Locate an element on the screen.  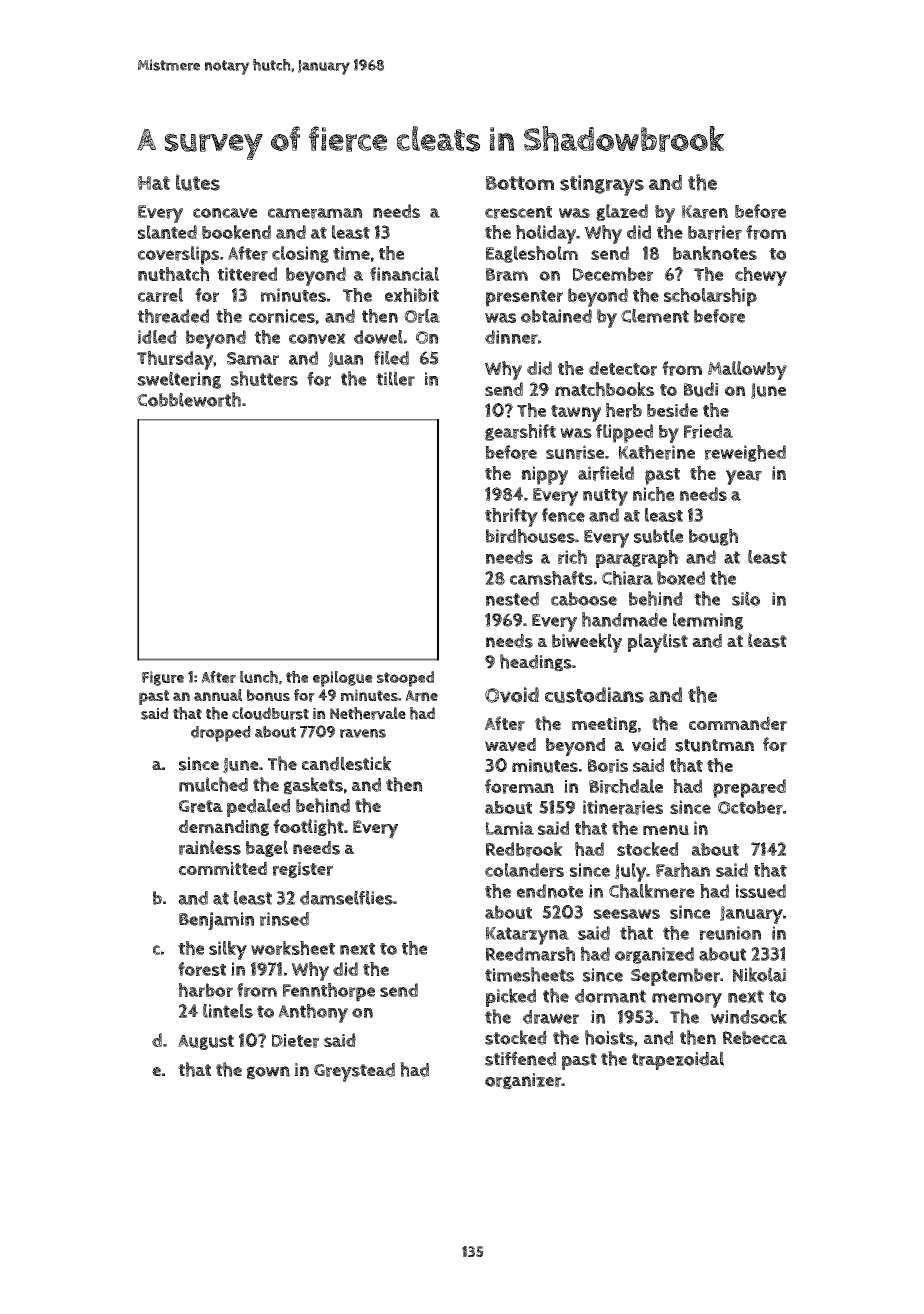
memory is located at coordinates (687, 1000).
